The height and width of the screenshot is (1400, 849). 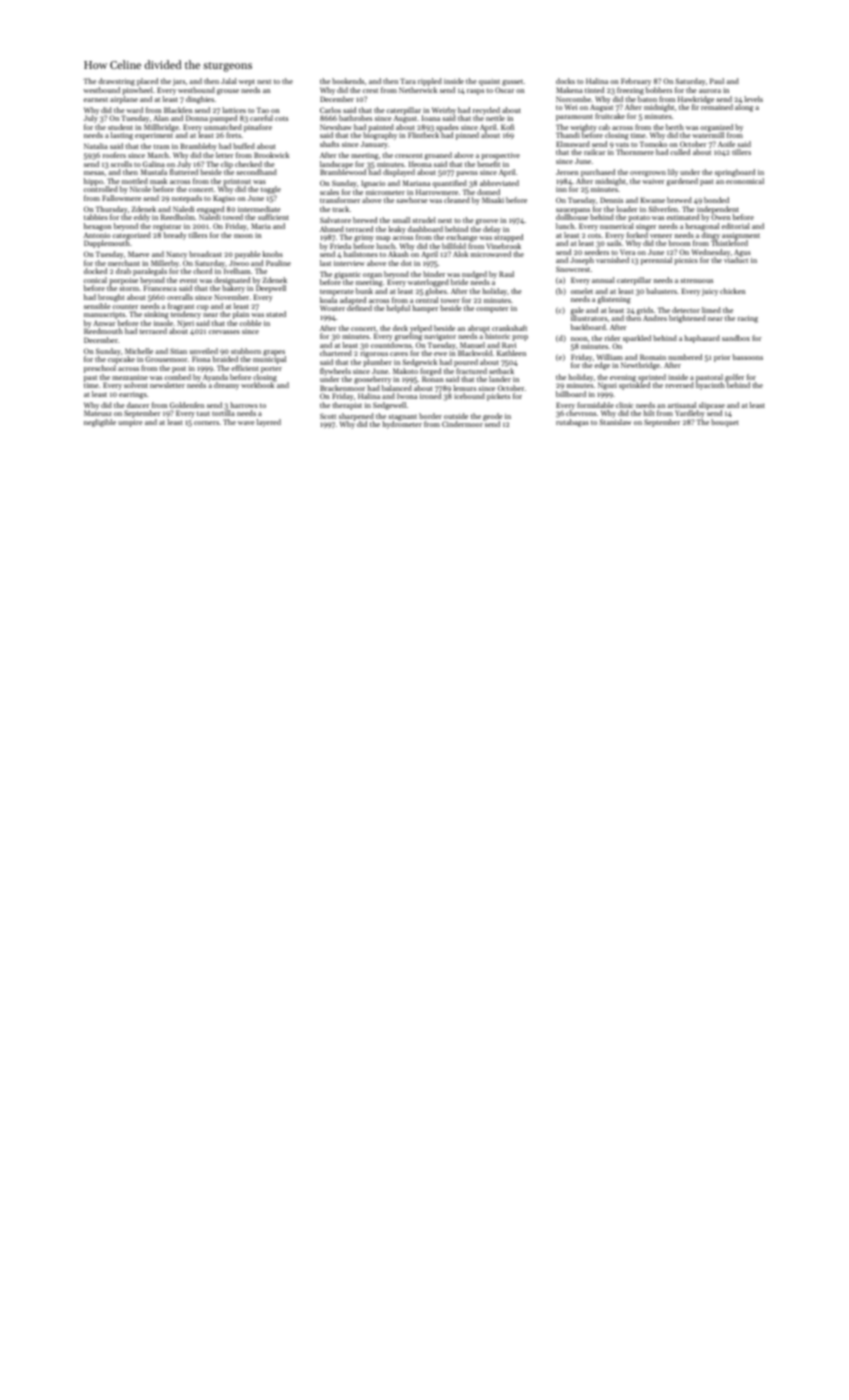 I want to click on drawstring, so click(x=116, y=82).
